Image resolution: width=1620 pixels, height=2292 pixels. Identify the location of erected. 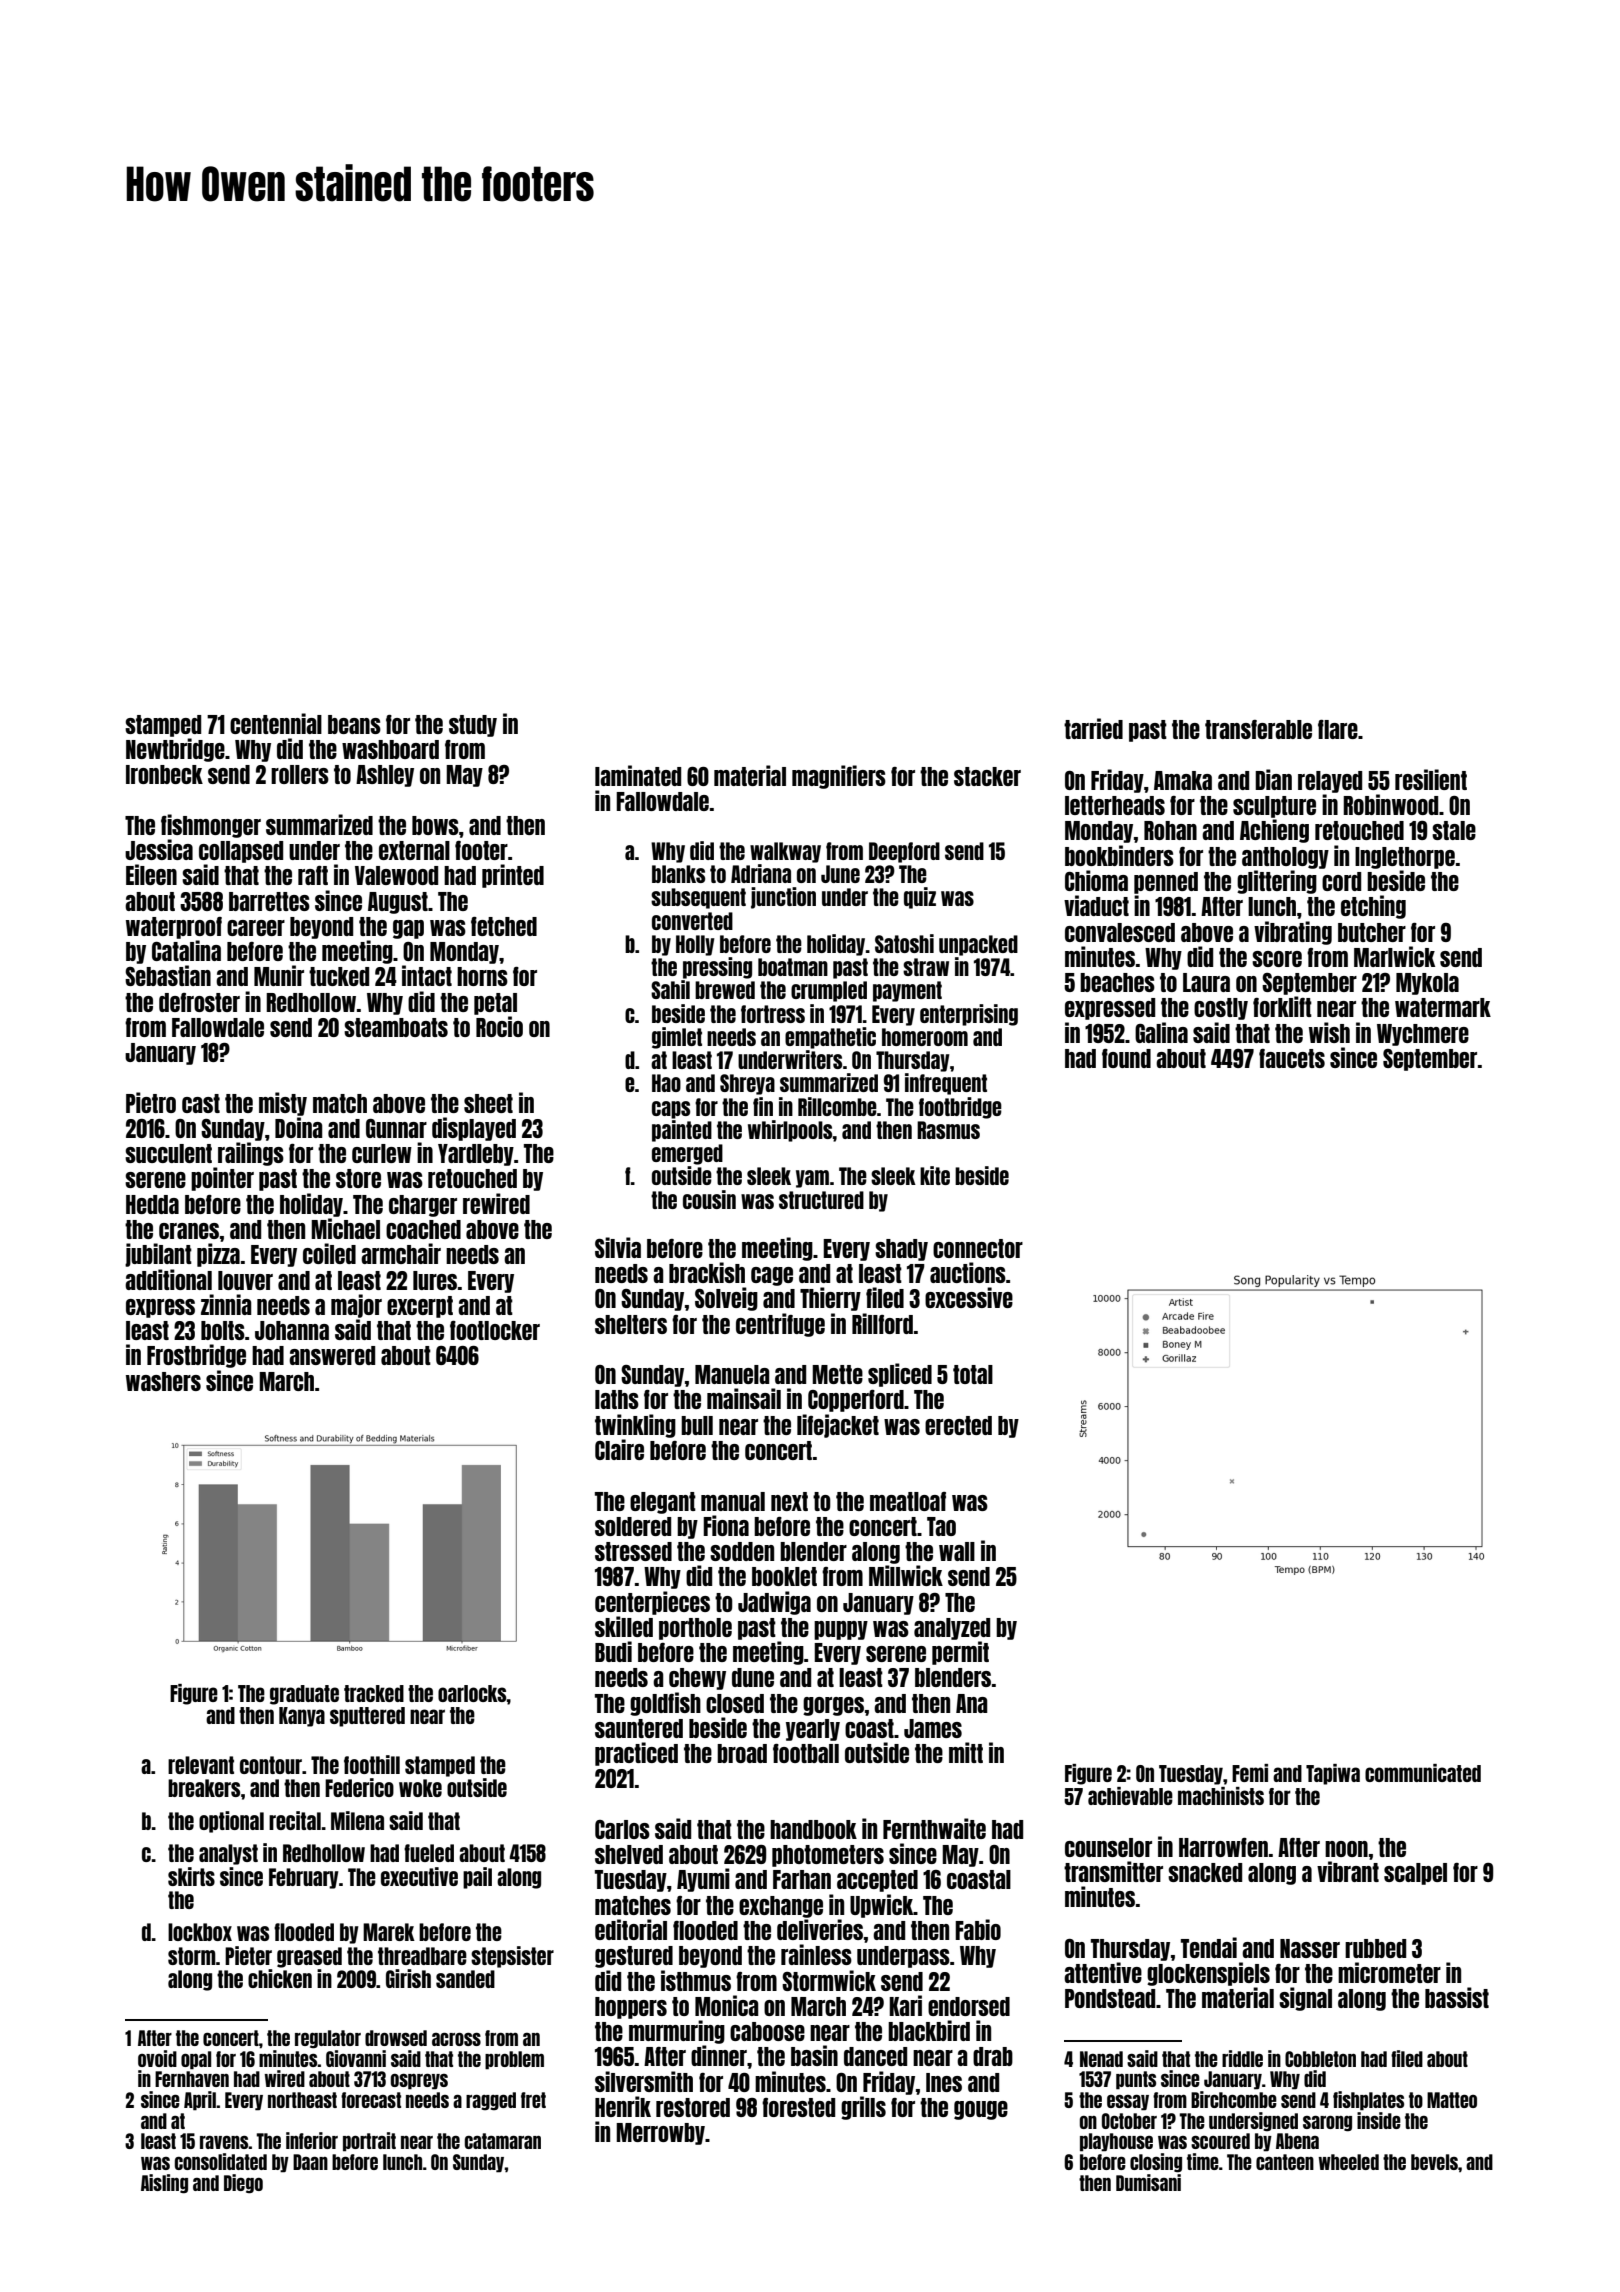
(958, 1425).
